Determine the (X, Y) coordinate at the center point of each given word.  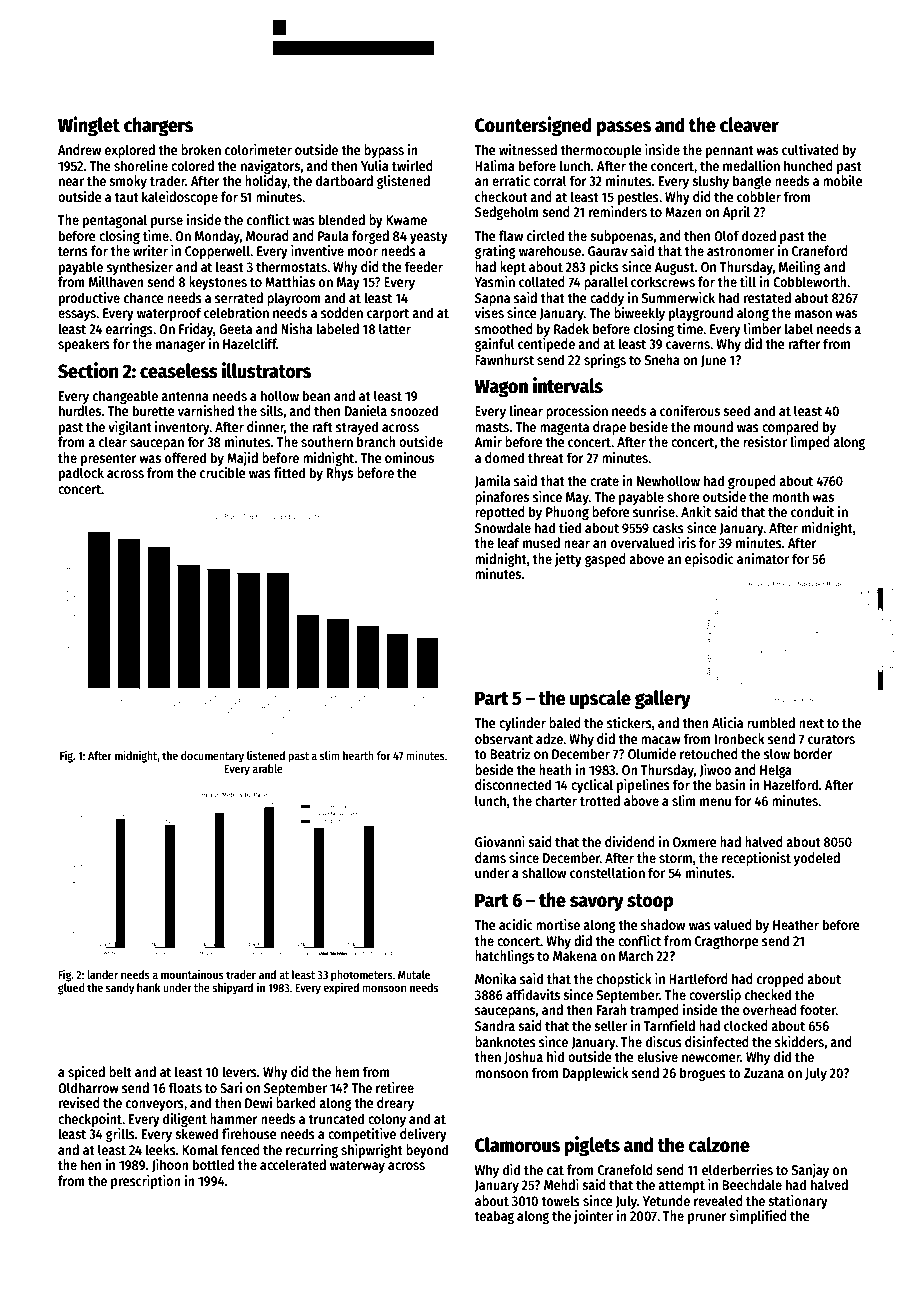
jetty (568, 560)
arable (267, 768)
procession (577, 412)
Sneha (662, 359)
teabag (494, 1217)
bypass (384, 151)
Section (88, 370)
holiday (266, 182)
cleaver (749, 125)
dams (490, 857)
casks (668, 527)
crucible (223, 472)
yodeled (817, 859)
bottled (213, 1164)
